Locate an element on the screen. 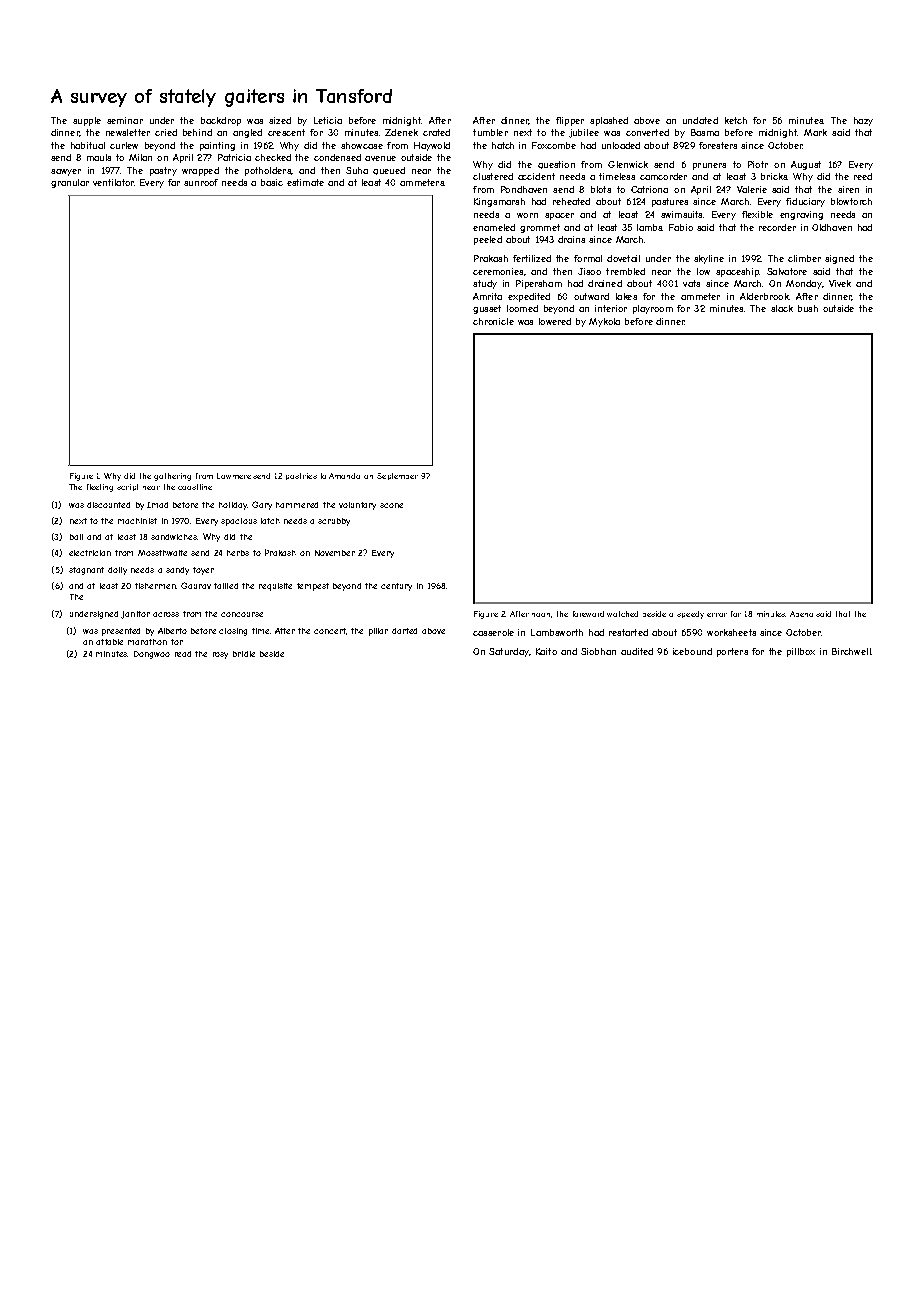 This screenshot has width=924, height=1308. Lowmere is located at coordinates (234, 476).
